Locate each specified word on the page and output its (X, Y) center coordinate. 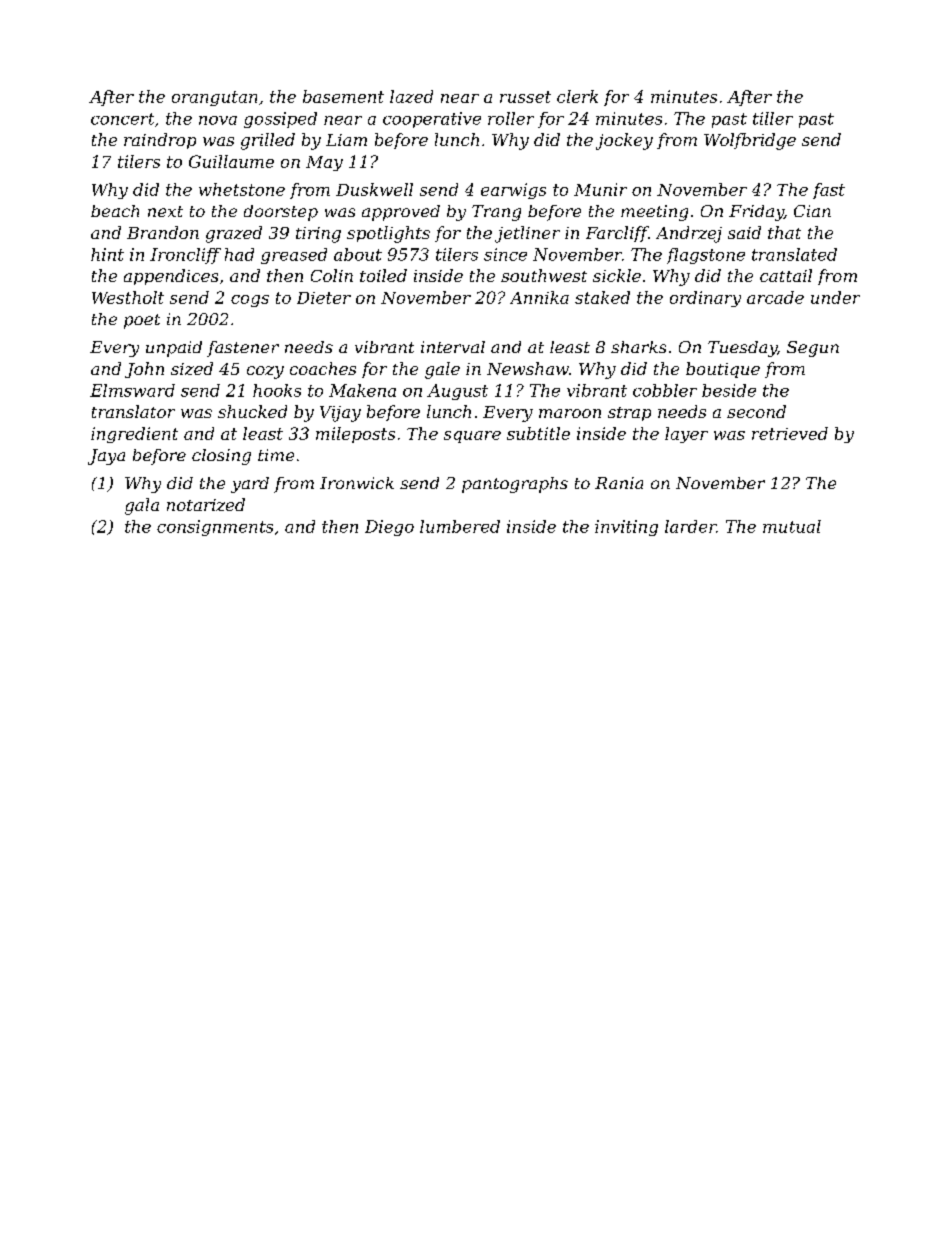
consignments (215, 528)
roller (511, 118)
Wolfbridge (750, 141)
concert (122, 119)
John (144, 370)
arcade (775, 297)
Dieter (324, 298)
